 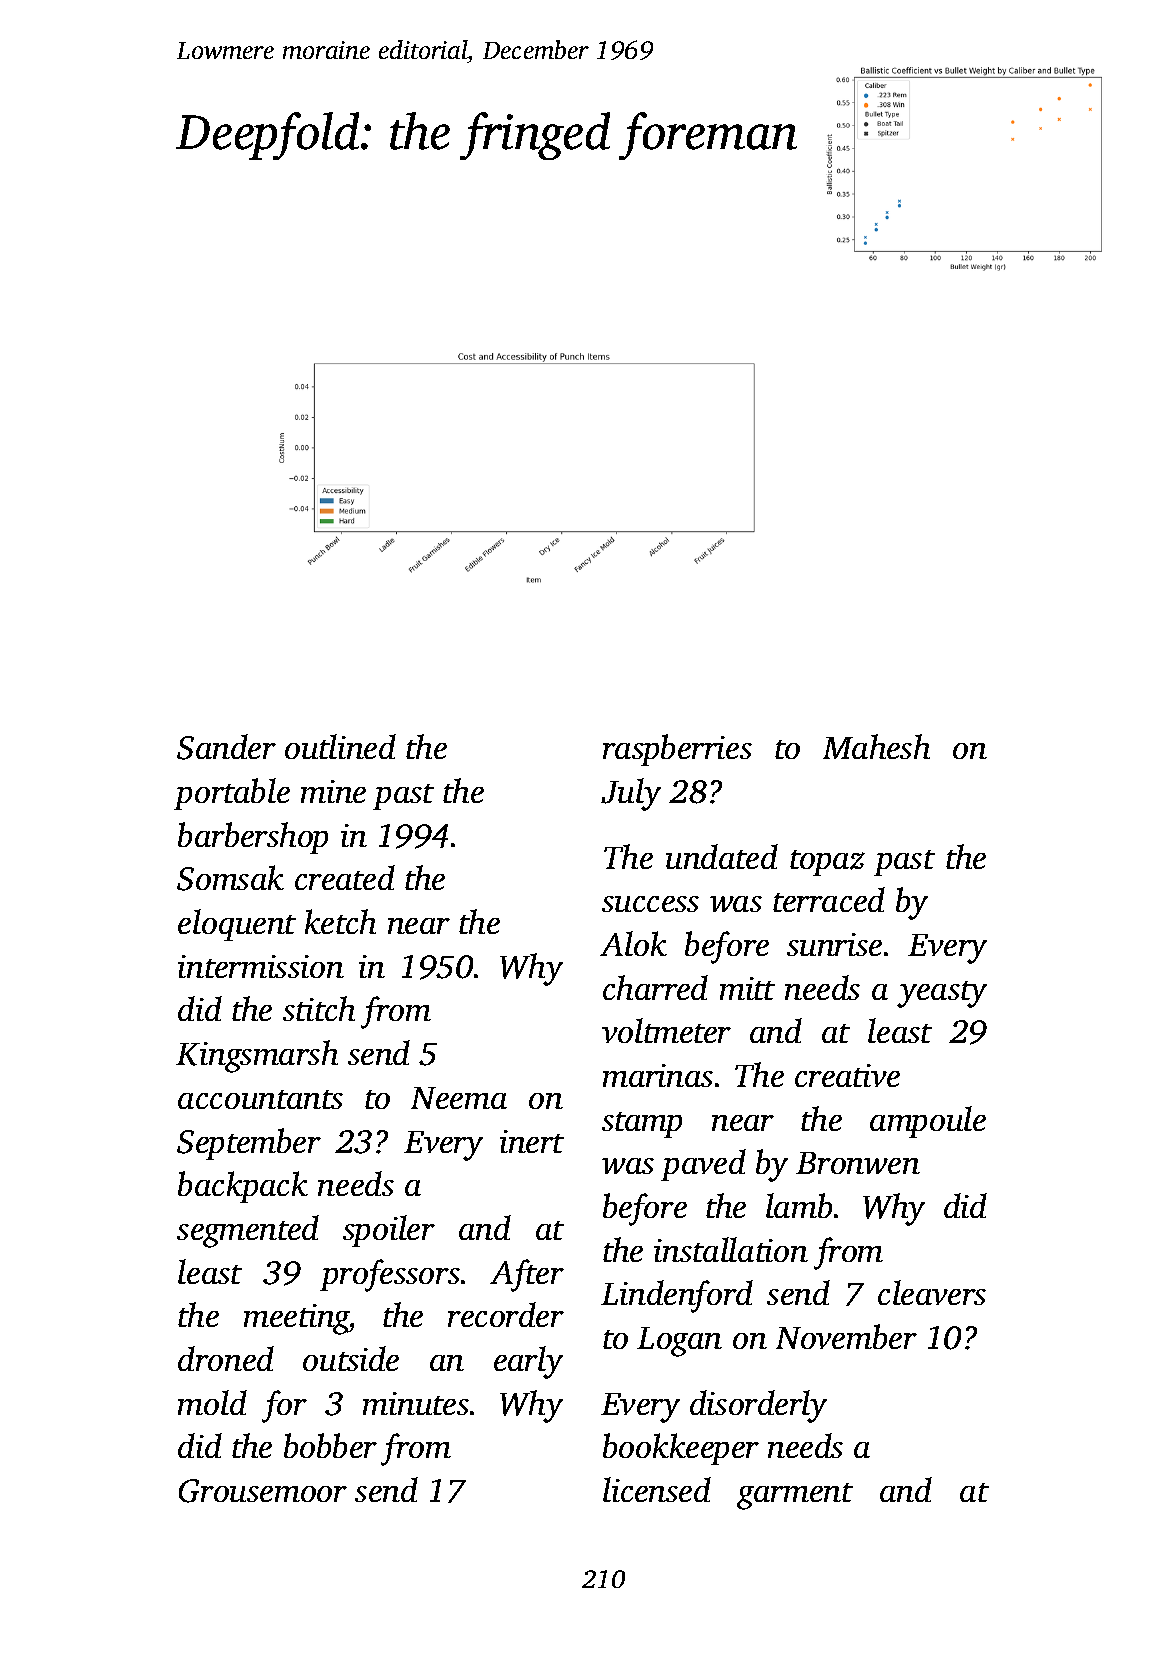 What do you see at coordinates (330, 1445) in the page?
I see `bobber` at bounding box center [330, 1445].
